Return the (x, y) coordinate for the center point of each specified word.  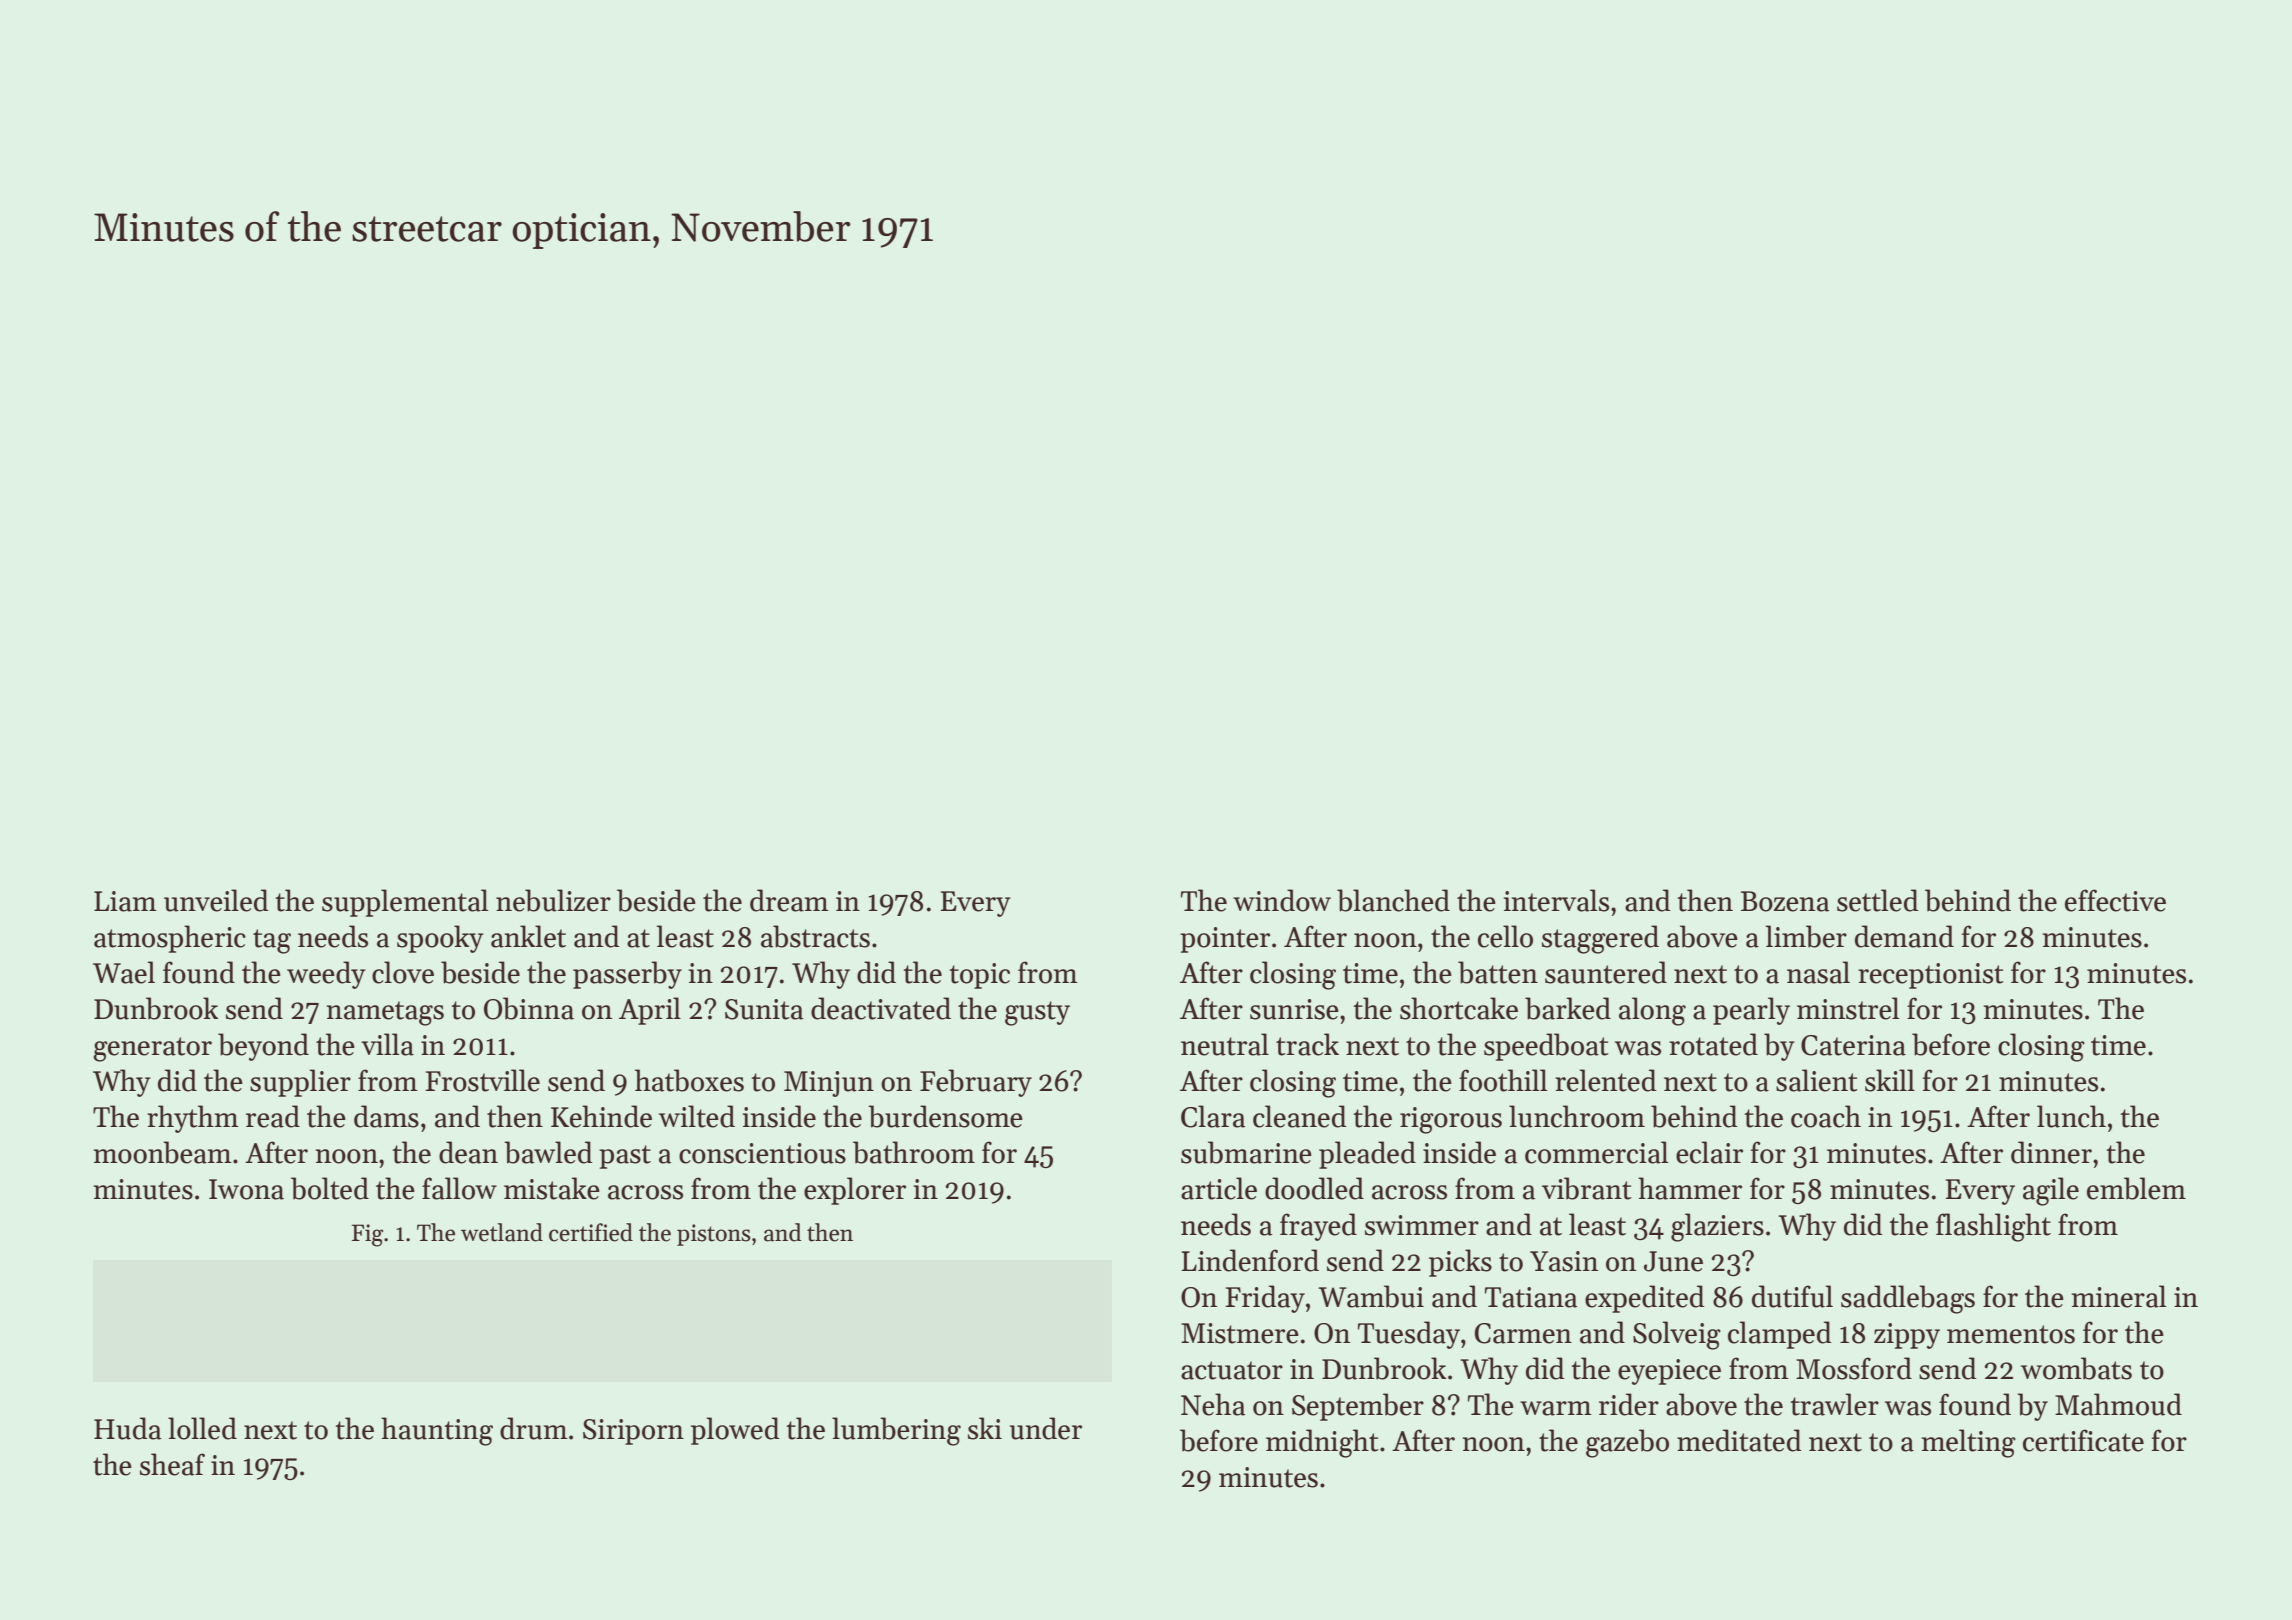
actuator (1232, 1370)
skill (1890, 1080)
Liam (125, 901)
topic (980, 976)
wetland (502, 1232)
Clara (1213, 1116)
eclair (1709, 1152)
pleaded (1367, 1155)
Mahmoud (2118, 1404)
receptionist (1931, 976)
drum (534, 1428)
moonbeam (163, 1152)
